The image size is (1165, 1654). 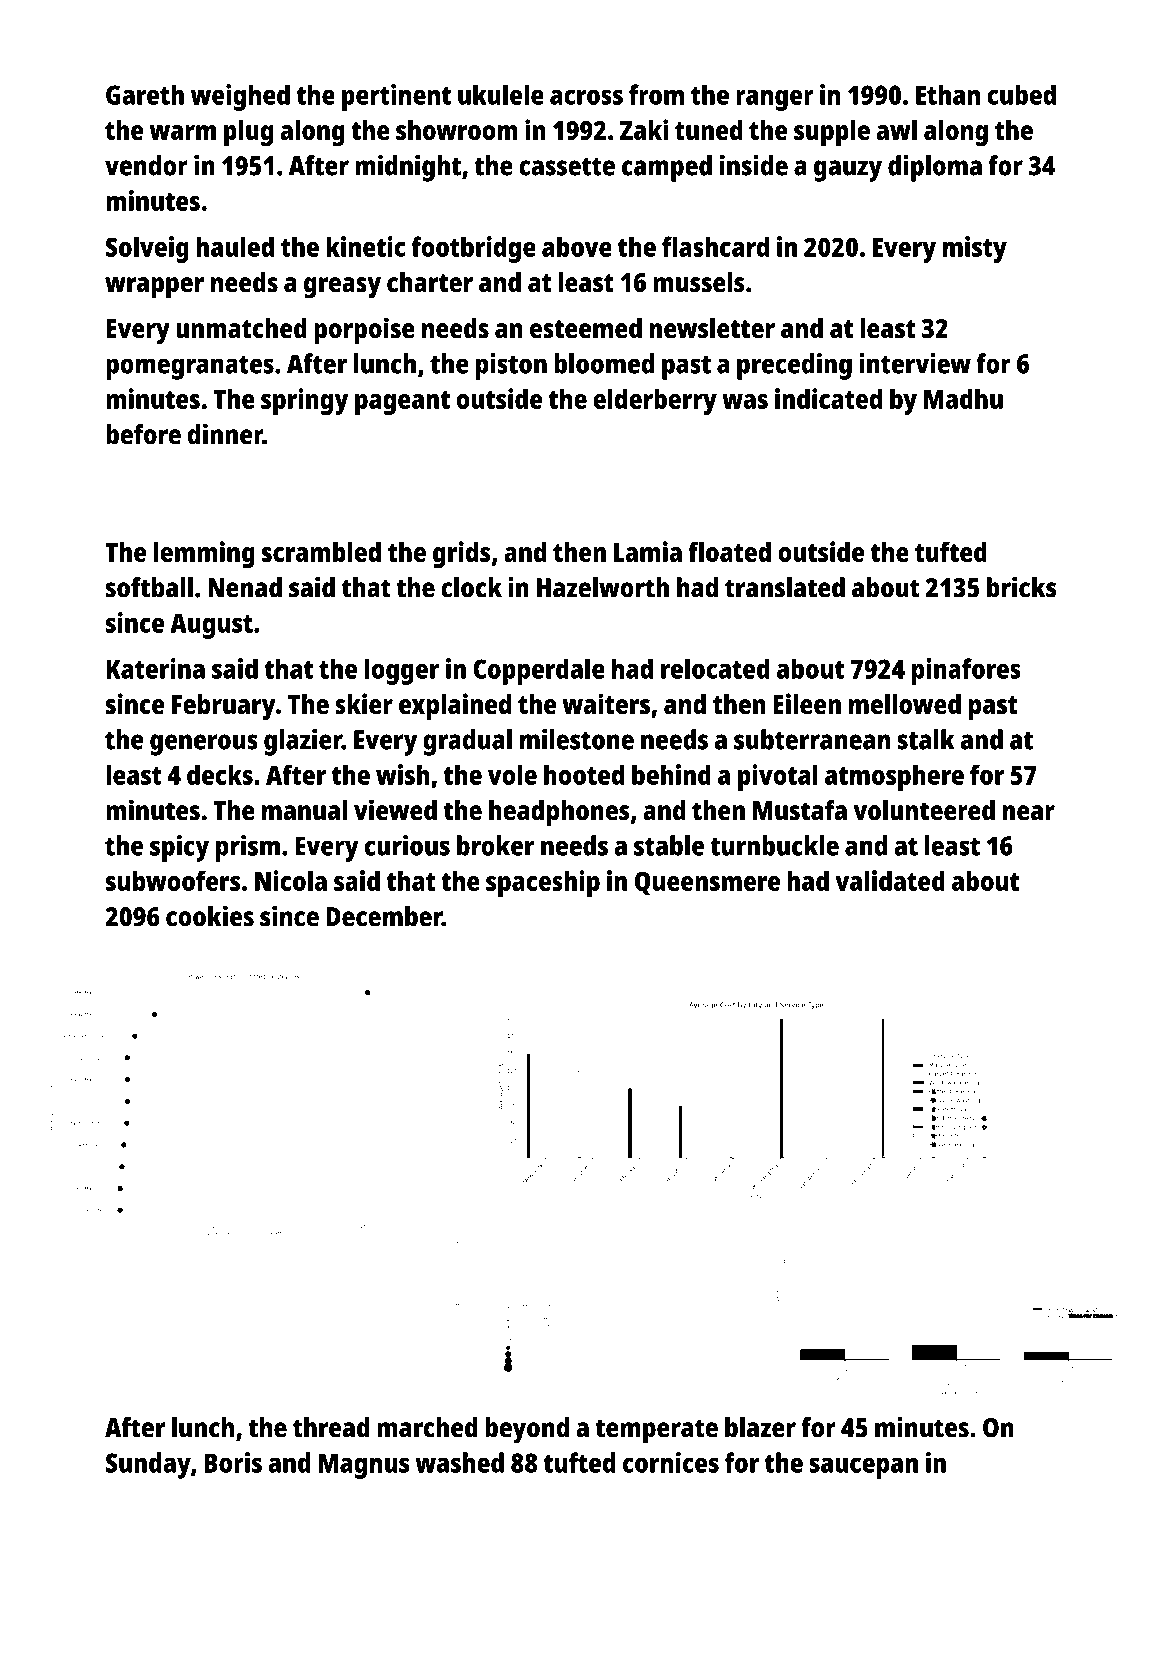 What do you see at coordinates (890, 880) in the page?
I see `validated` at bounding box center [890, 880].
